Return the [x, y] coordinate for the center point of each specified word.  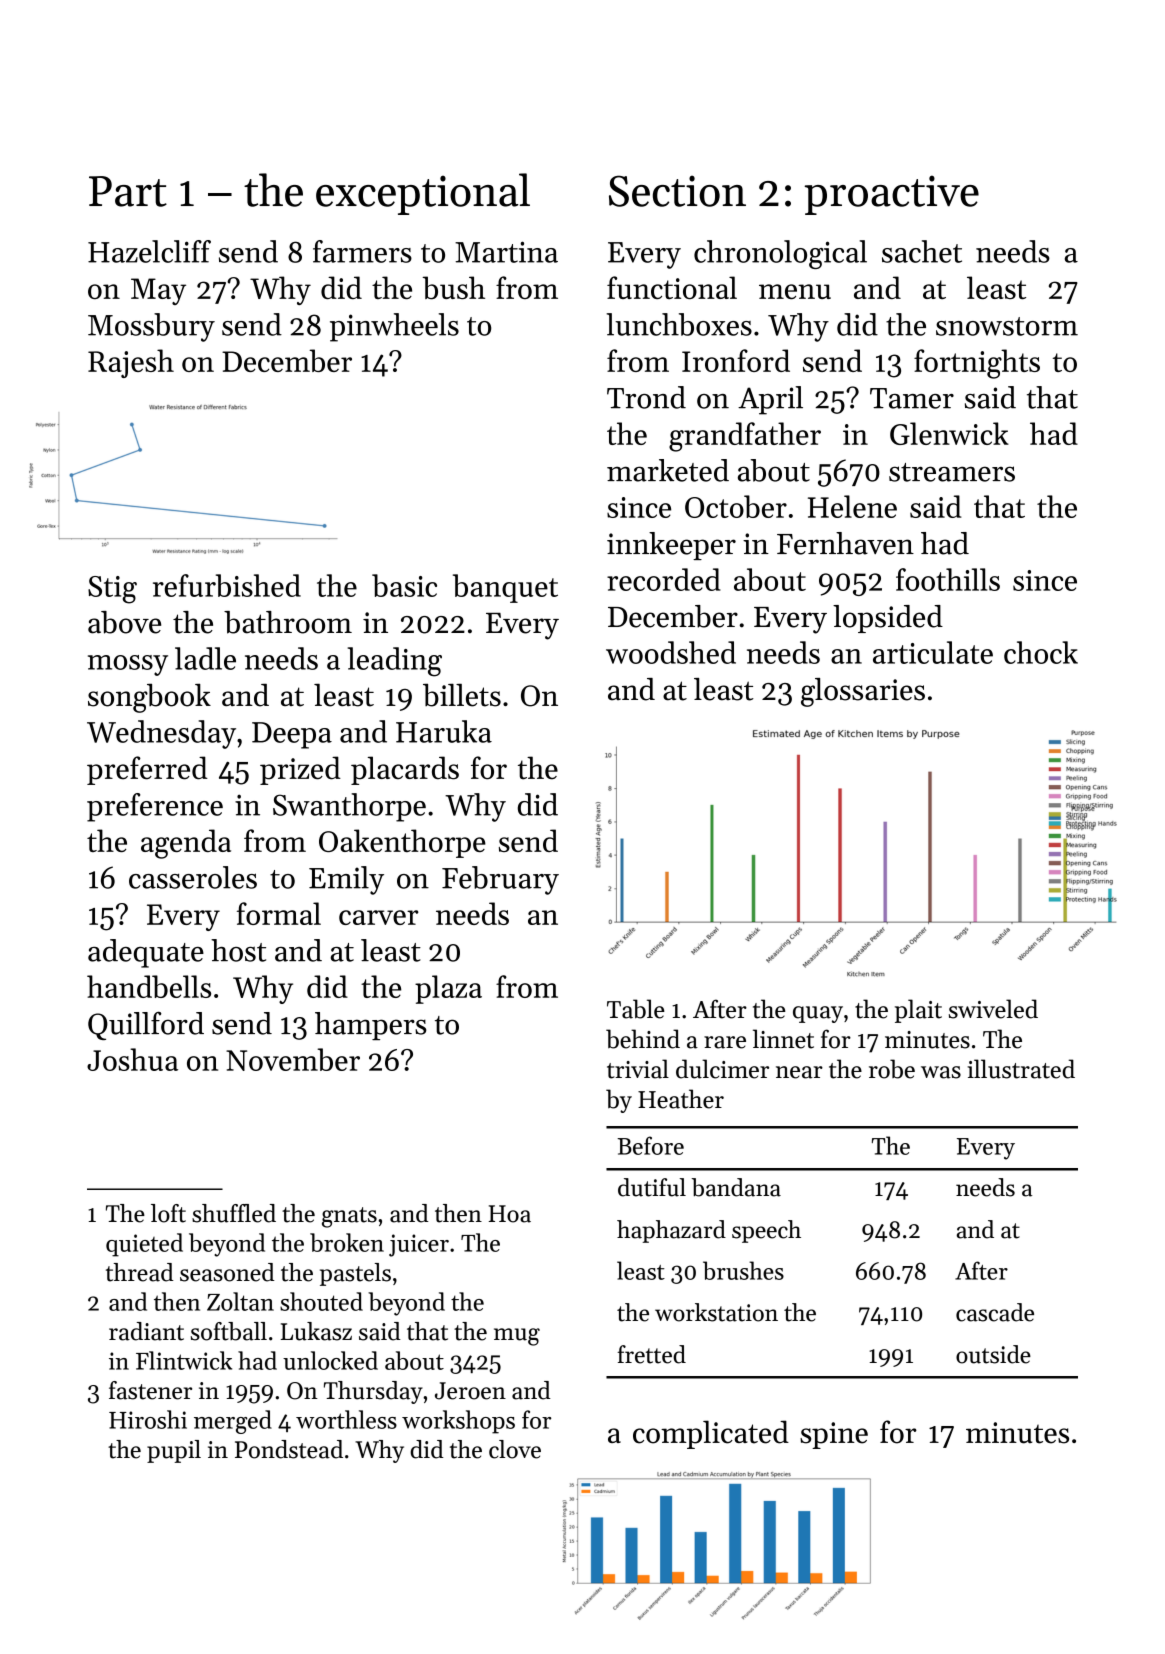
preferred [147, 770]
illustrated [1021, 1069]
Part [128, 191]
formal [279, 913]
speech [766, 1231]
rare [725, 1042]
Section [677, 191]
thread [140, 1272]
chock [1041, 652]
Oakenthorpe [402, 843]
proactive [891, 195]
